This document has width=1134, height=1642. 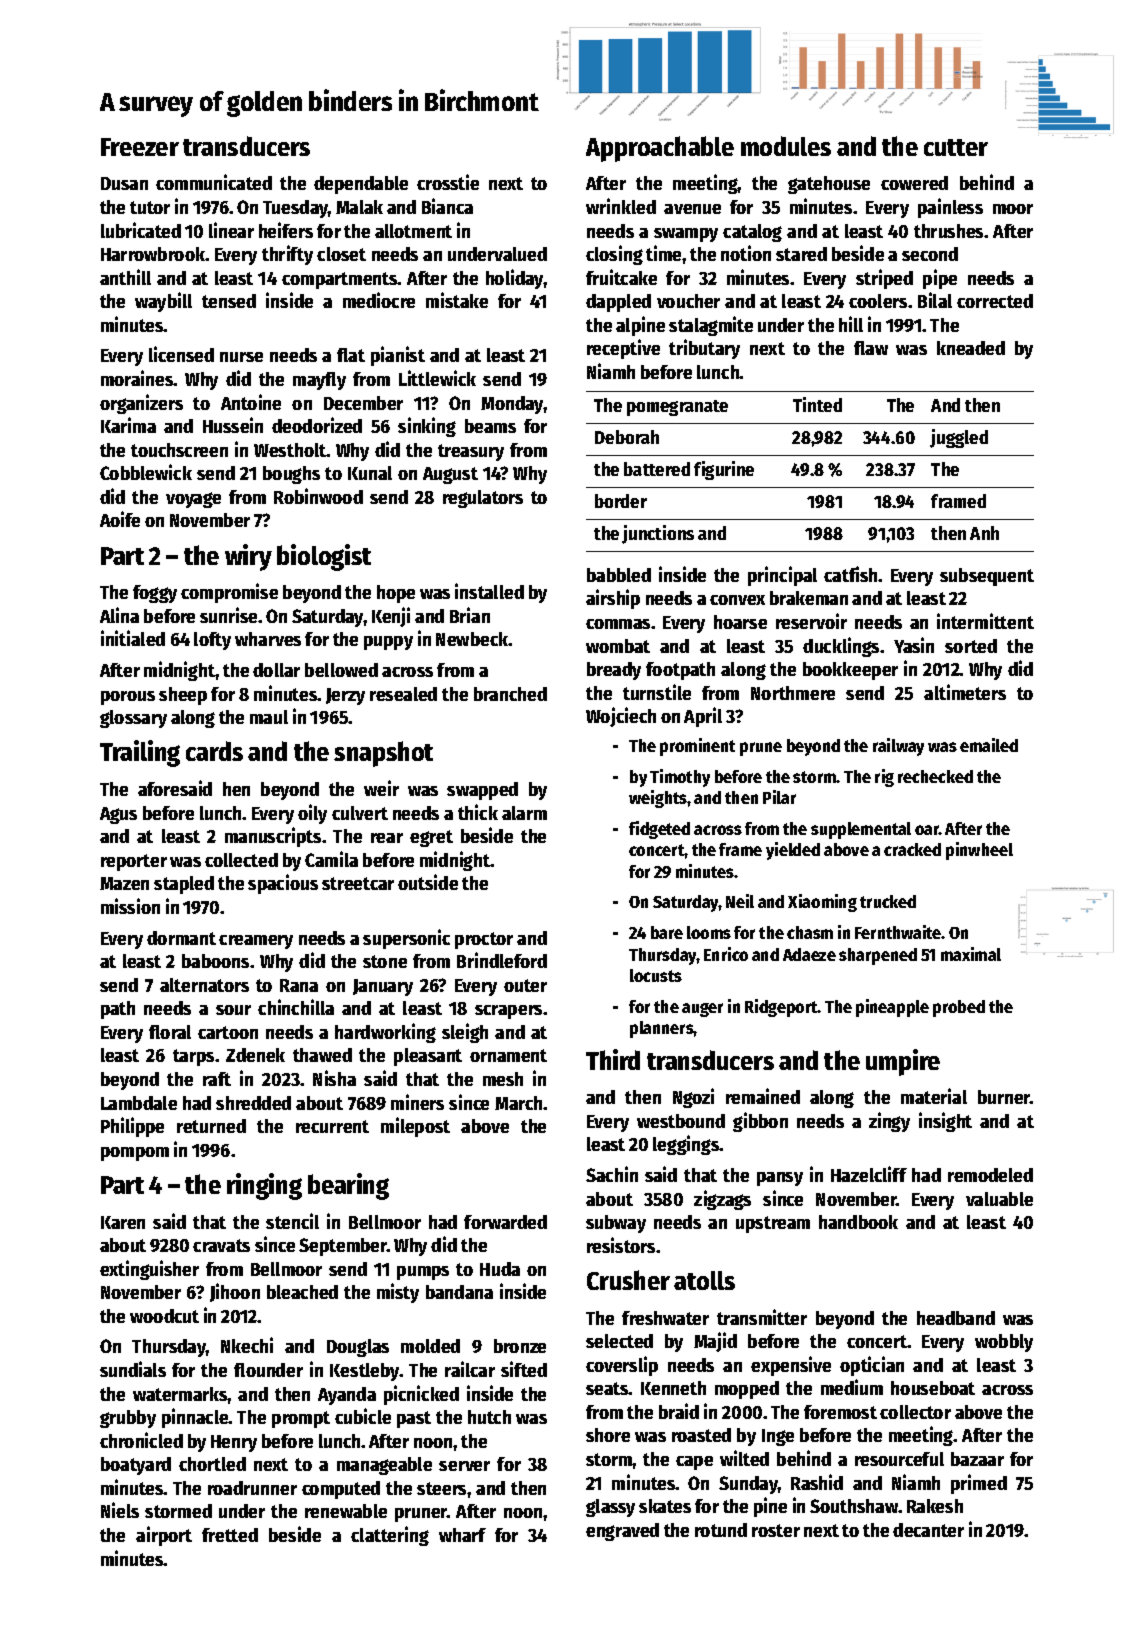 What do you see at coordinates (898, 747) in the document?
I see `railway` at bounding box center [898, 747].
